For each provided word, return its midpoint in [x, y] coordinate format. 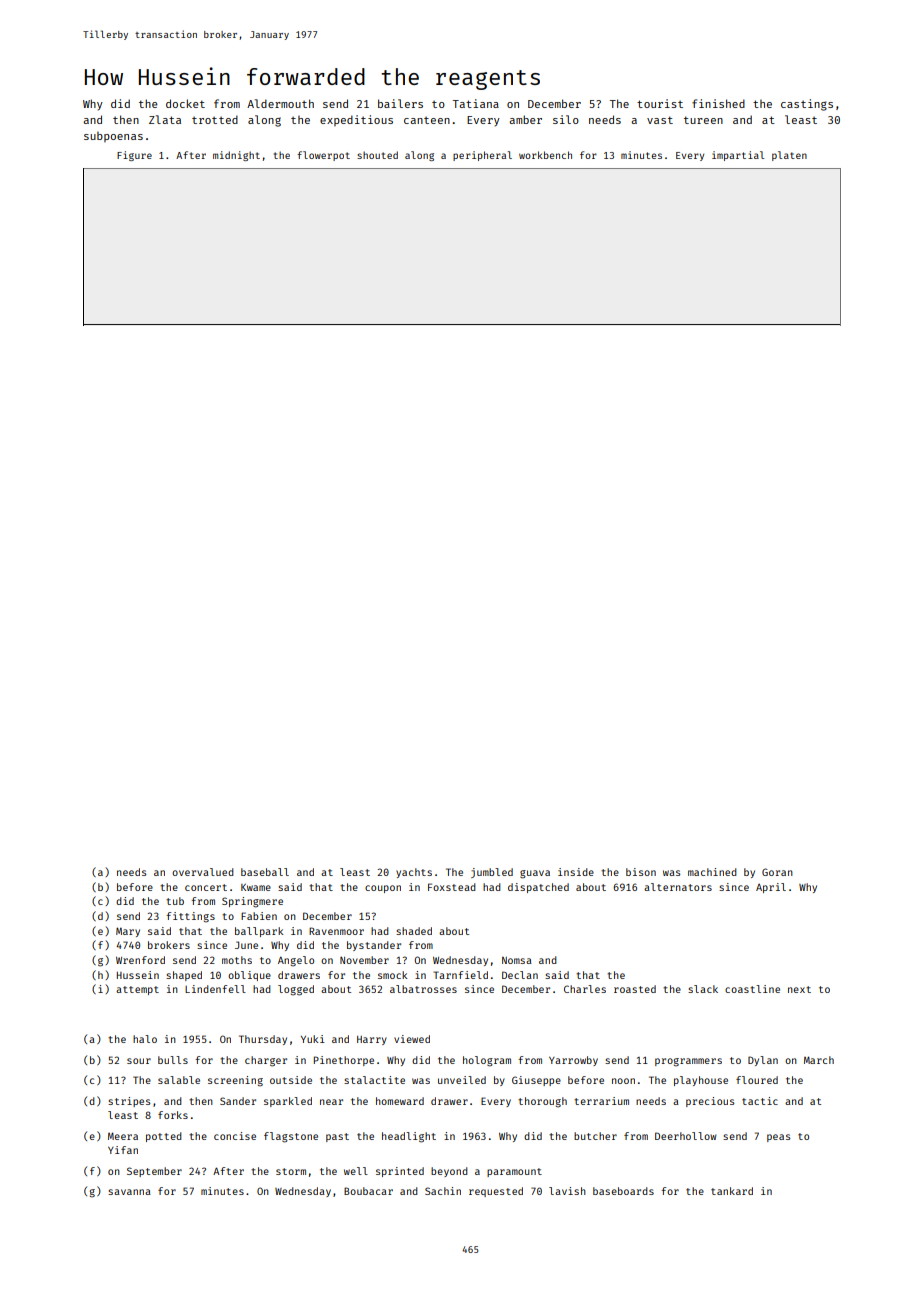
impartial [738, 156]
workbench [545, 155]
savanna [129, 1192]
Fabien [259, 916]
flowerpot [323, 156]
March [819, 1060]
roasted [635, 989]
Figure [134, 156]
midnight [236, 156]
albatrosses [423, 989]
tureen [703, 120]
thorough [542, 1102]
